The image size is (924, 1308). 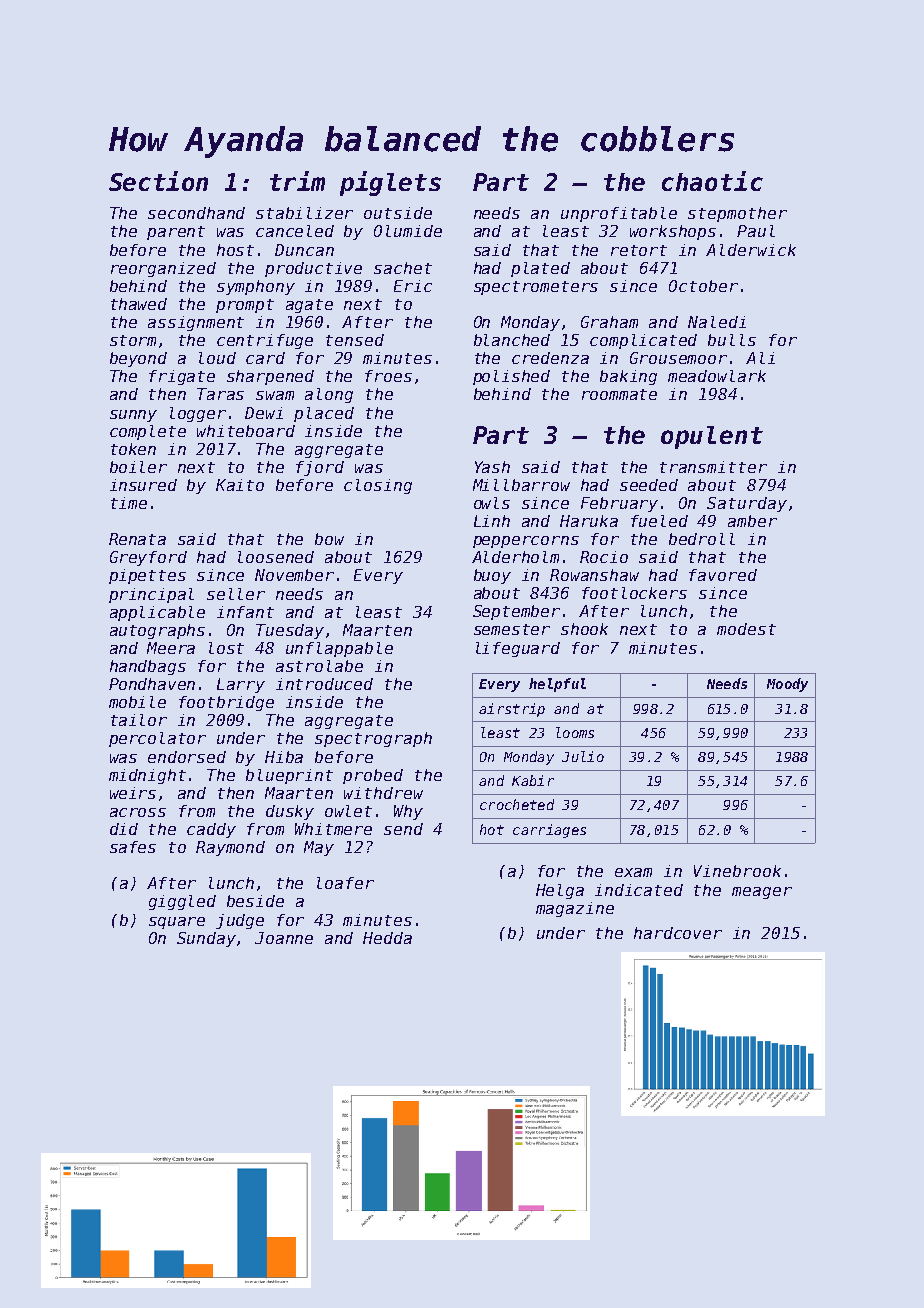 What do you see at coordinates (712, 437) in the page?
I see `opulent` at bounding box center [712, 437].
